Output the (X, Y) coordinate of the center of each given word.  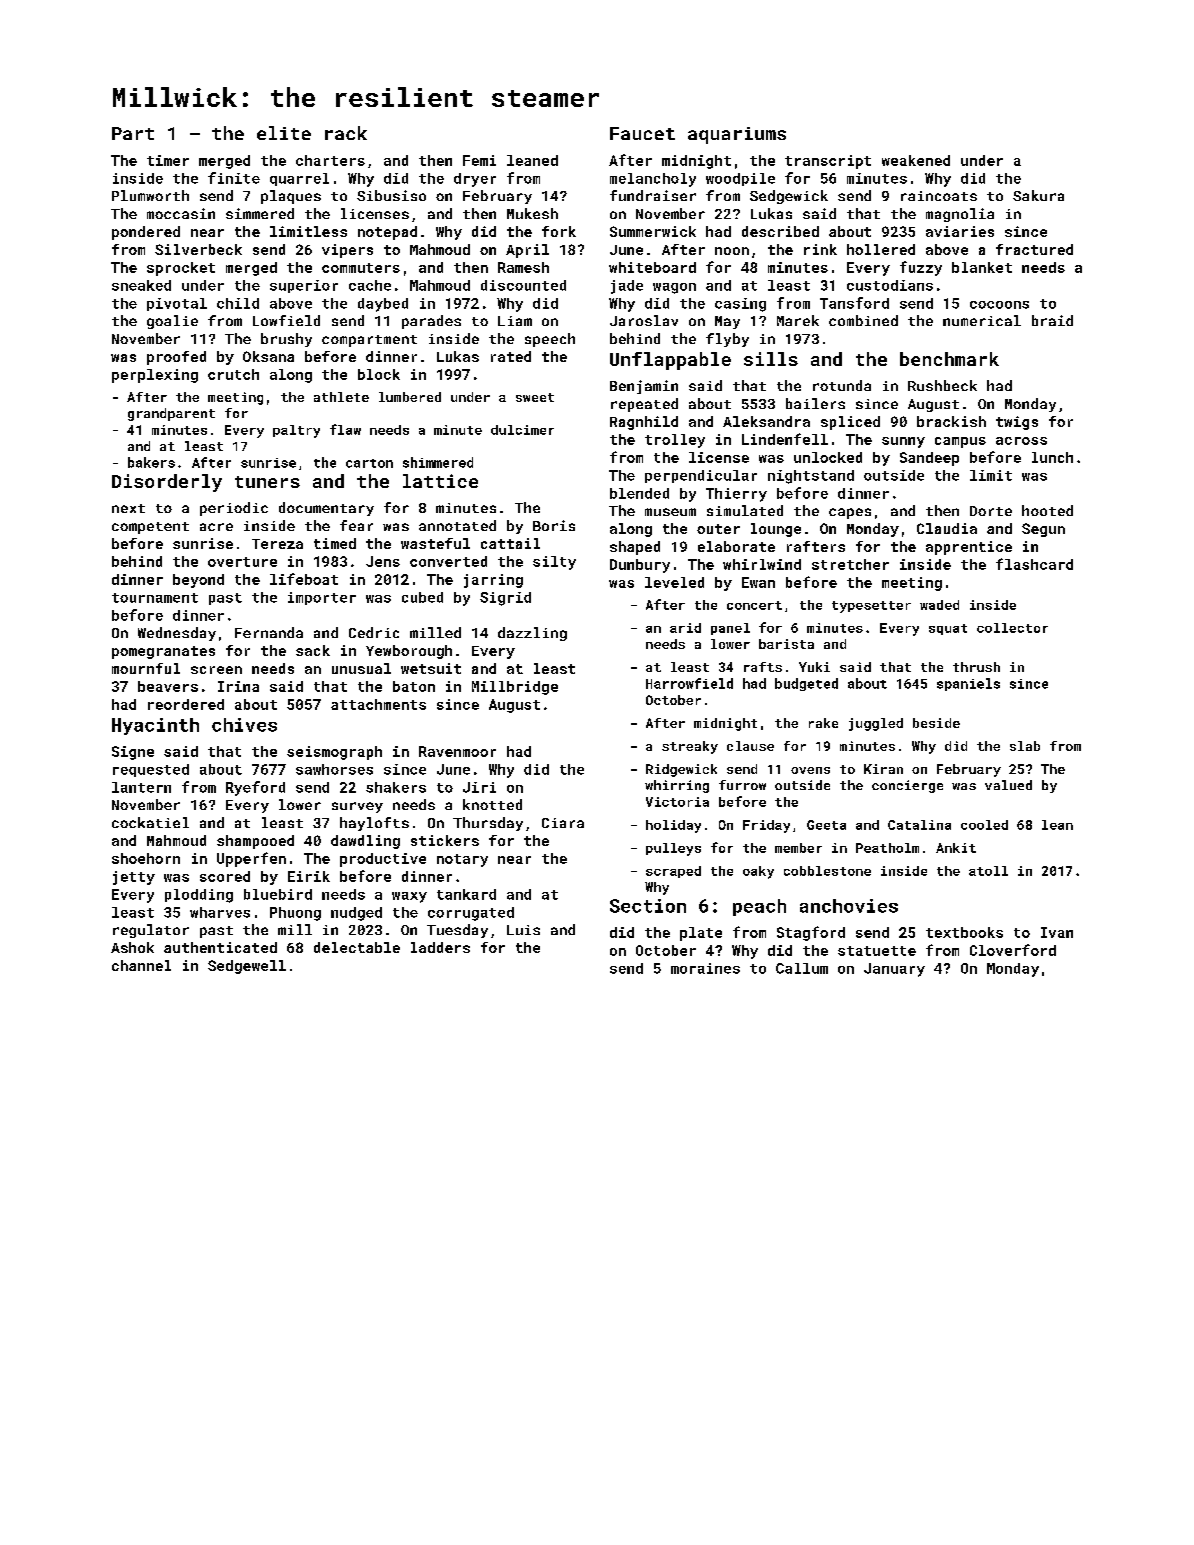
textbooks (964, 932)
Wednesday (177, 634)
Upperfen (251, 859)
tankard (466, 894)
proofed (176, 358)
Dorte (991, 511)
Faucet (642, 133)
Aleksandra (766, 421)
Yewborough (409, 652)
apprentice (969, 548)
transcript (828, 162)
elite (284, 133)
